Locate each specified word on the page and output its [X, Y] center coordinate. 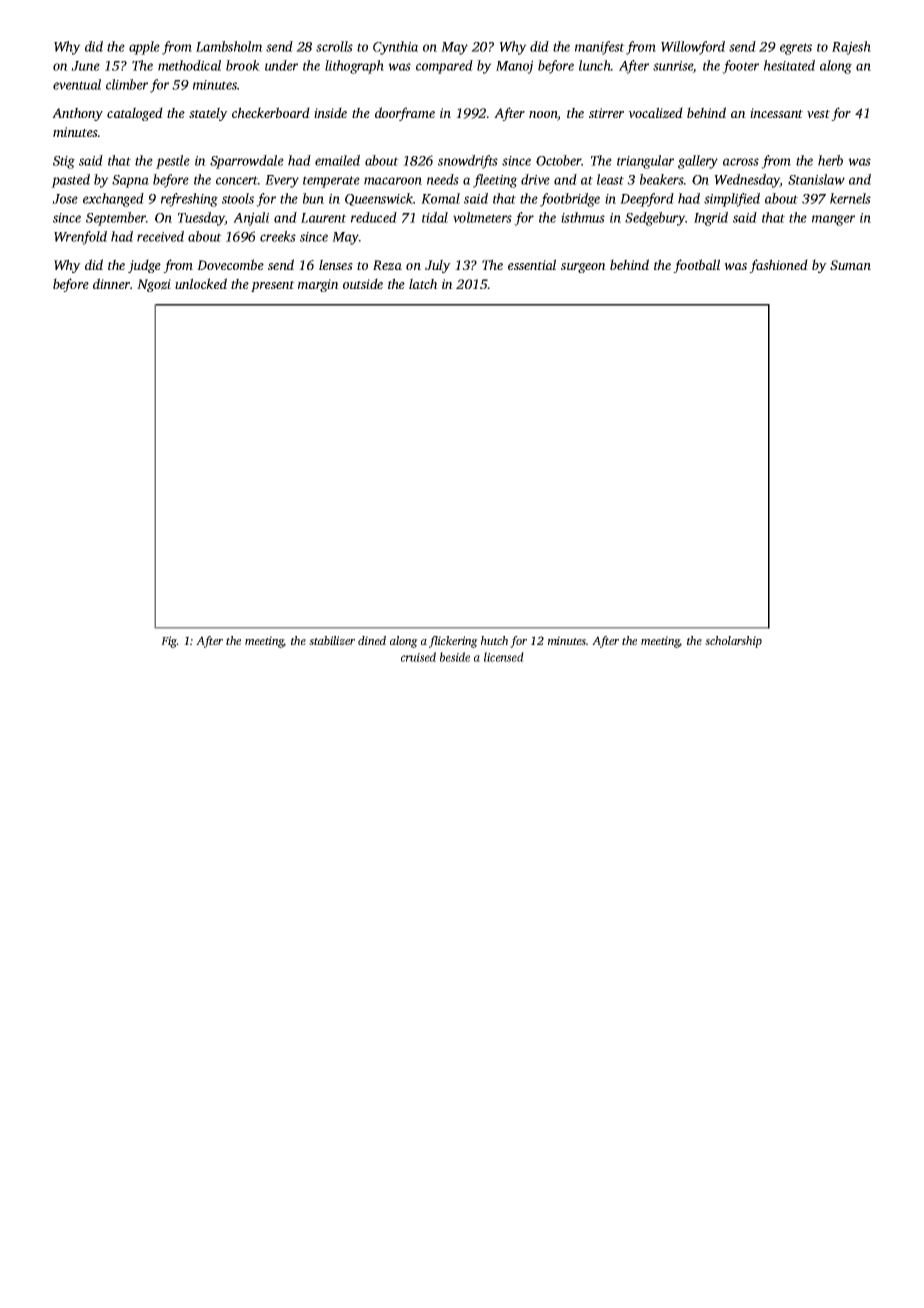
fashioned [778, 266]
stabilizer [332, 640]
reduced [374, 217]
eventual [77, 84]
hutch [494, 640]
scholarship [733, 642]
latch [423, 283]
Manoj [514, 67]
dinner [111, 283]
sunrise [673, 67]
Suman [850, 265]
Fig [169, 642]
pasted [70, 181]
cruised [418, 657]
